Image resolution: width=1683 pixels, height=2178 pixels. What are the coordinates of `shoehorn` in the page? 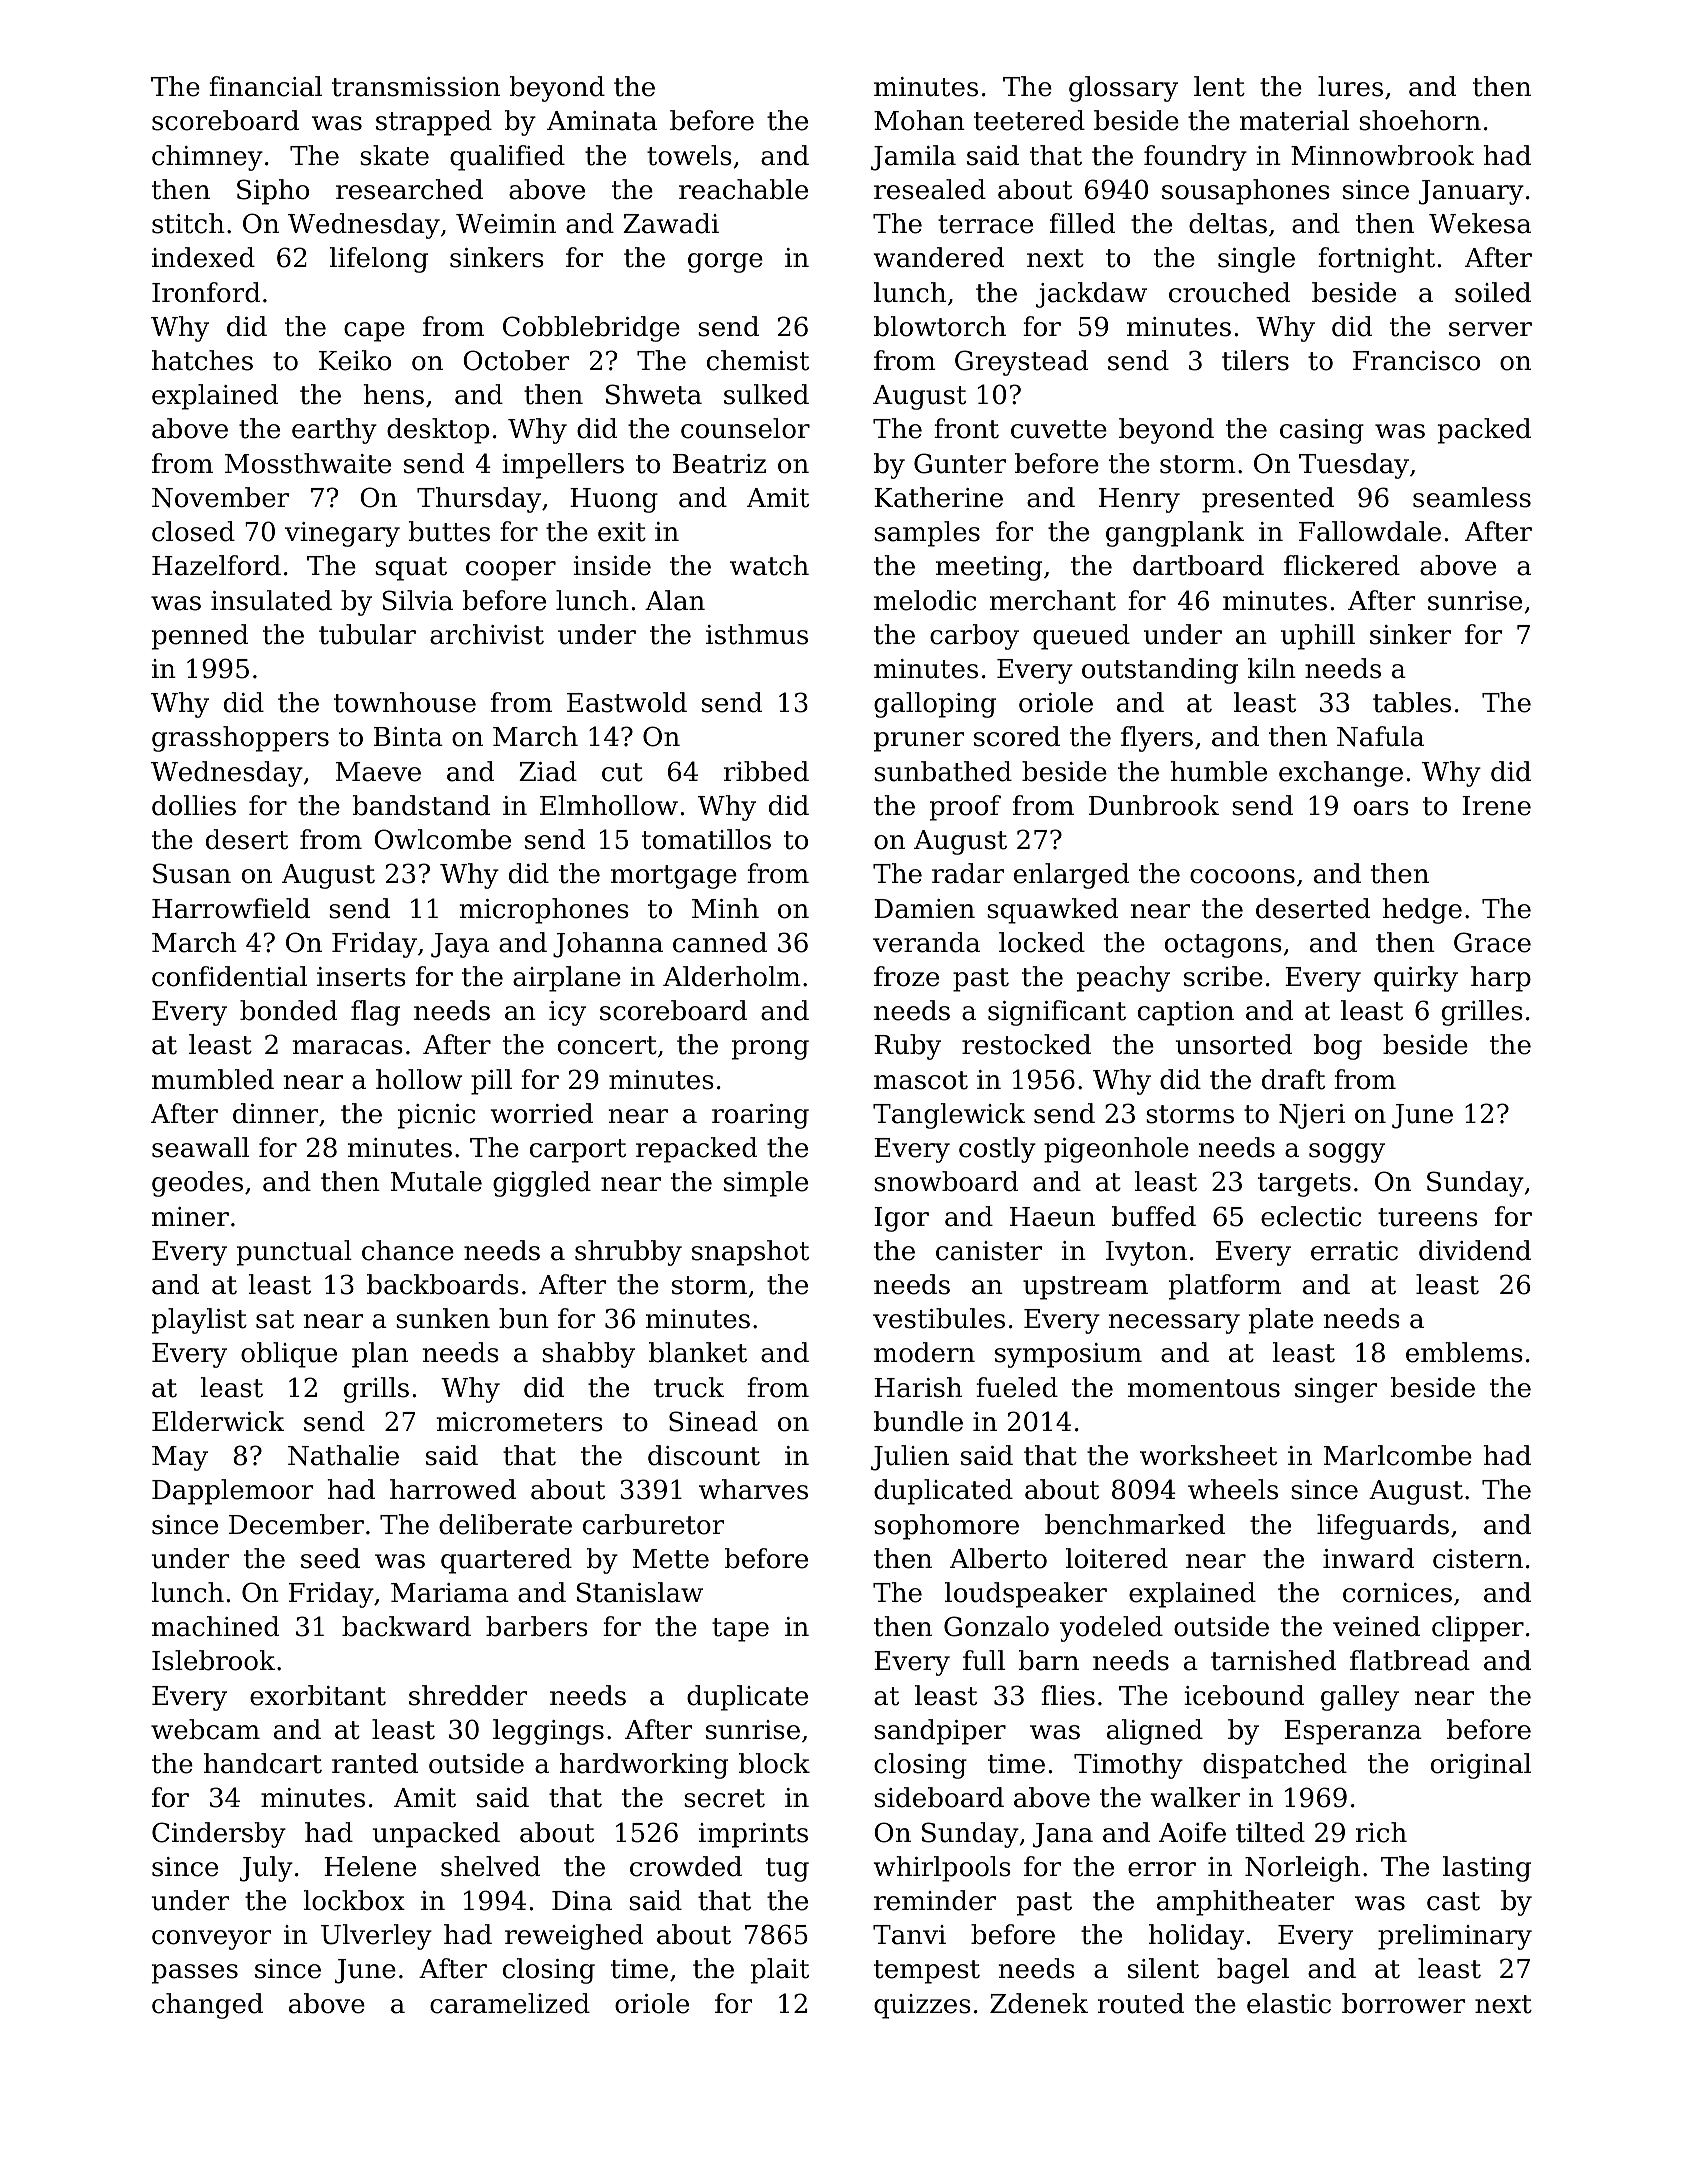 It's located at (1420, 120).
